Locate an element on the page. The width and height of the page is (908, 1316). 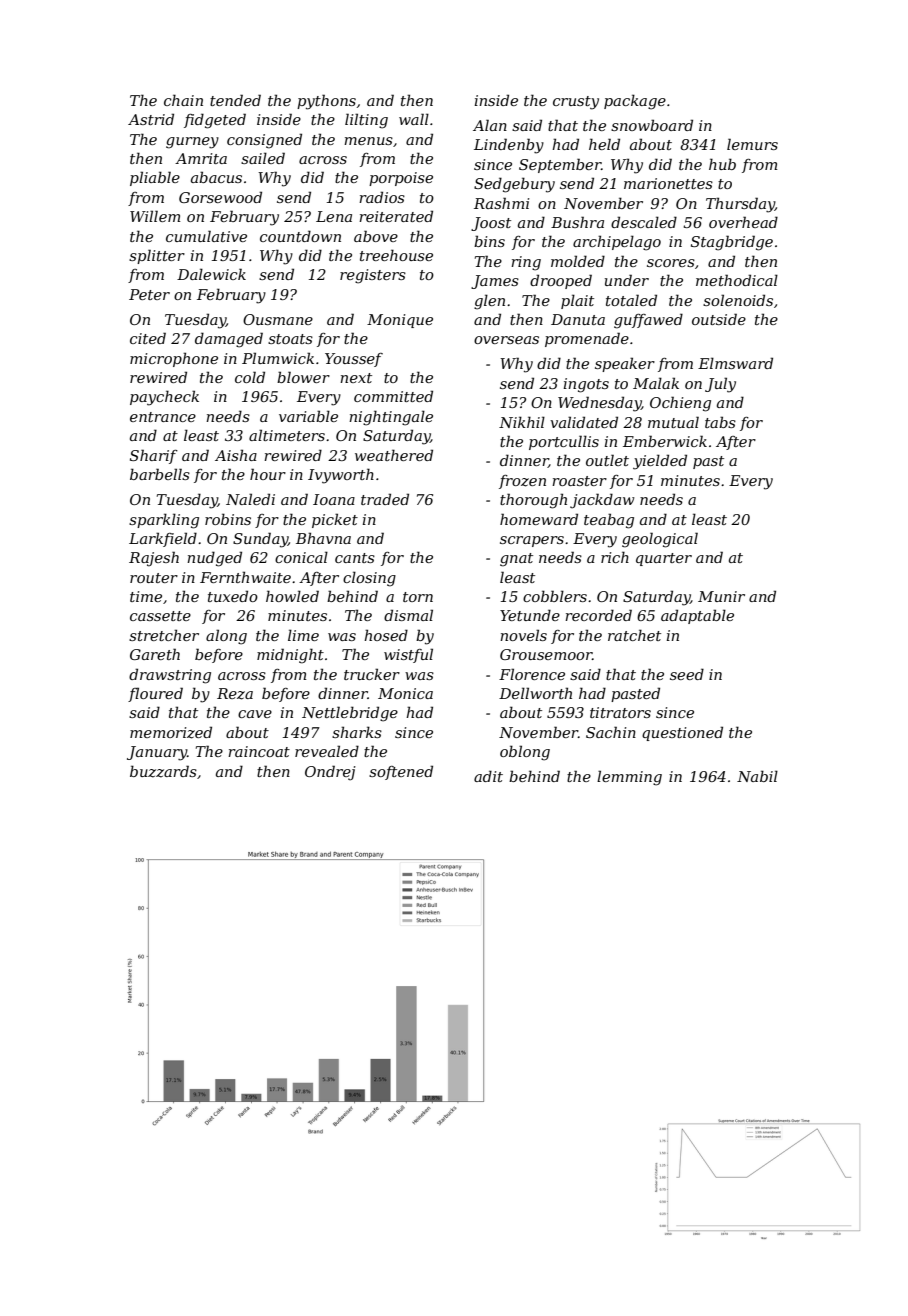
cumulative is located at coordinates (206, 236).
